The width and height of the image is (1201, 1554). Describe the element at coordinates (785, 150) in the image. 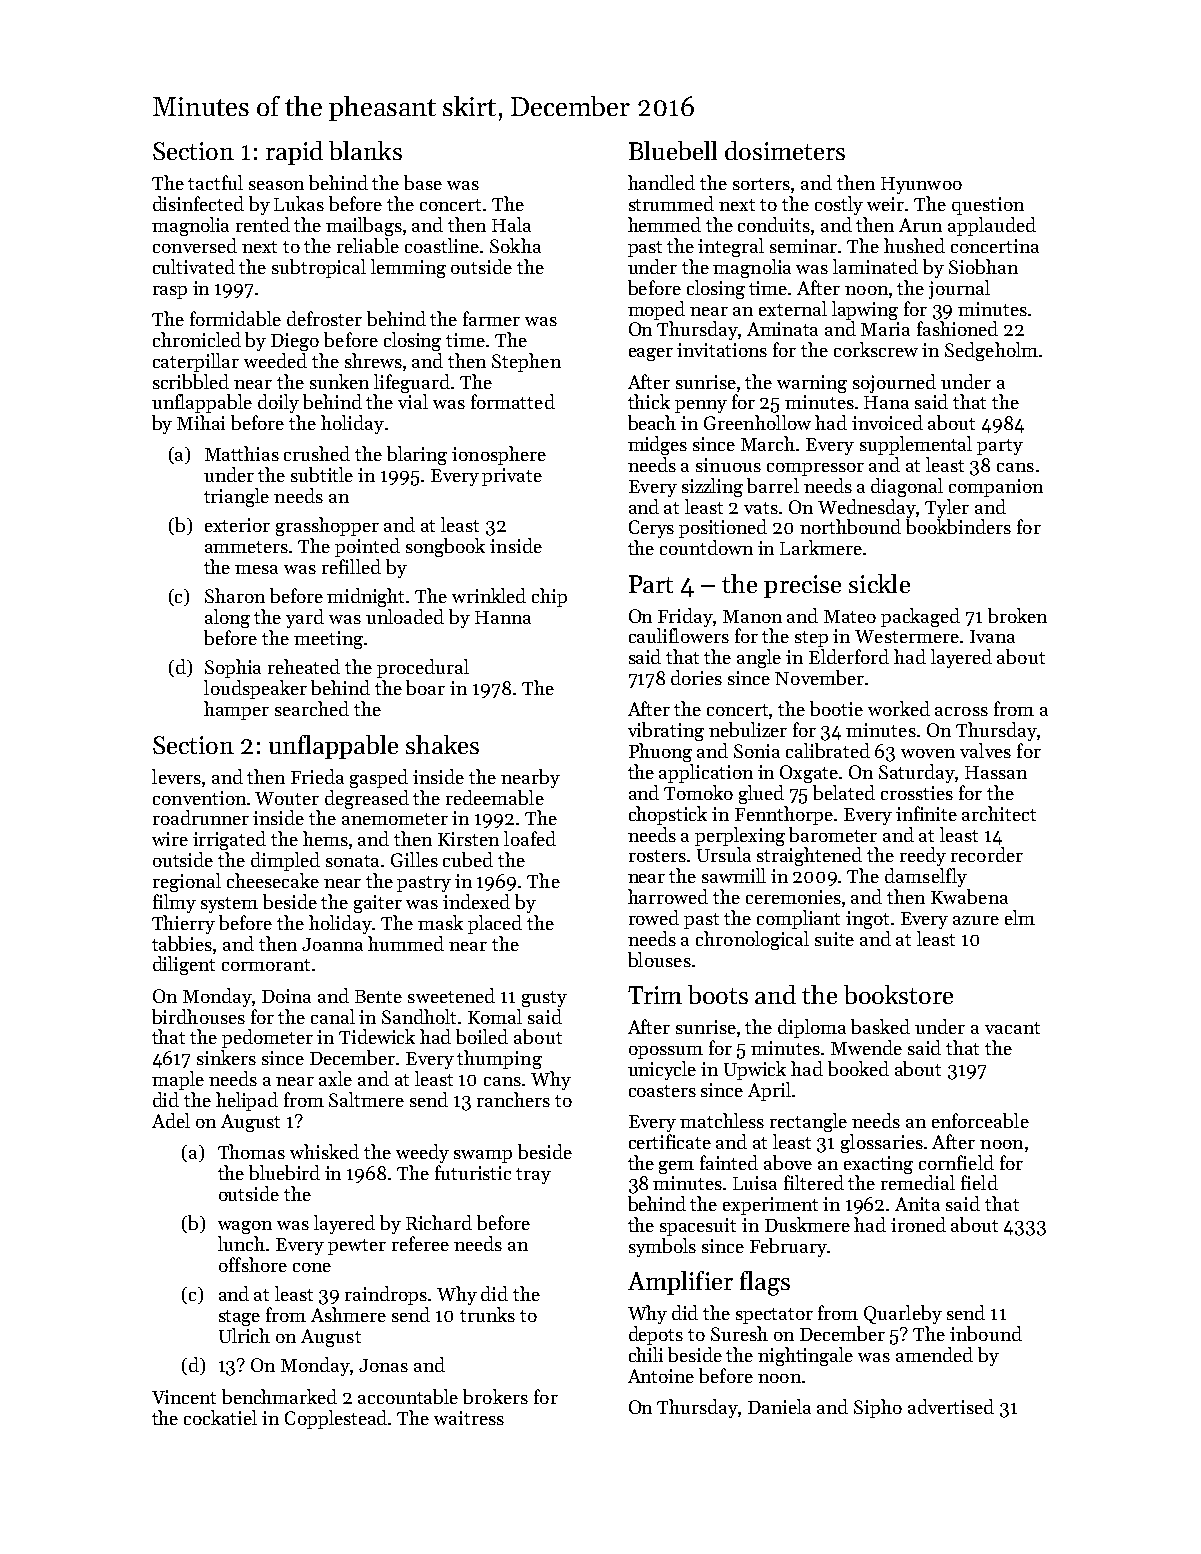

I see `dosimeters` at that location.
